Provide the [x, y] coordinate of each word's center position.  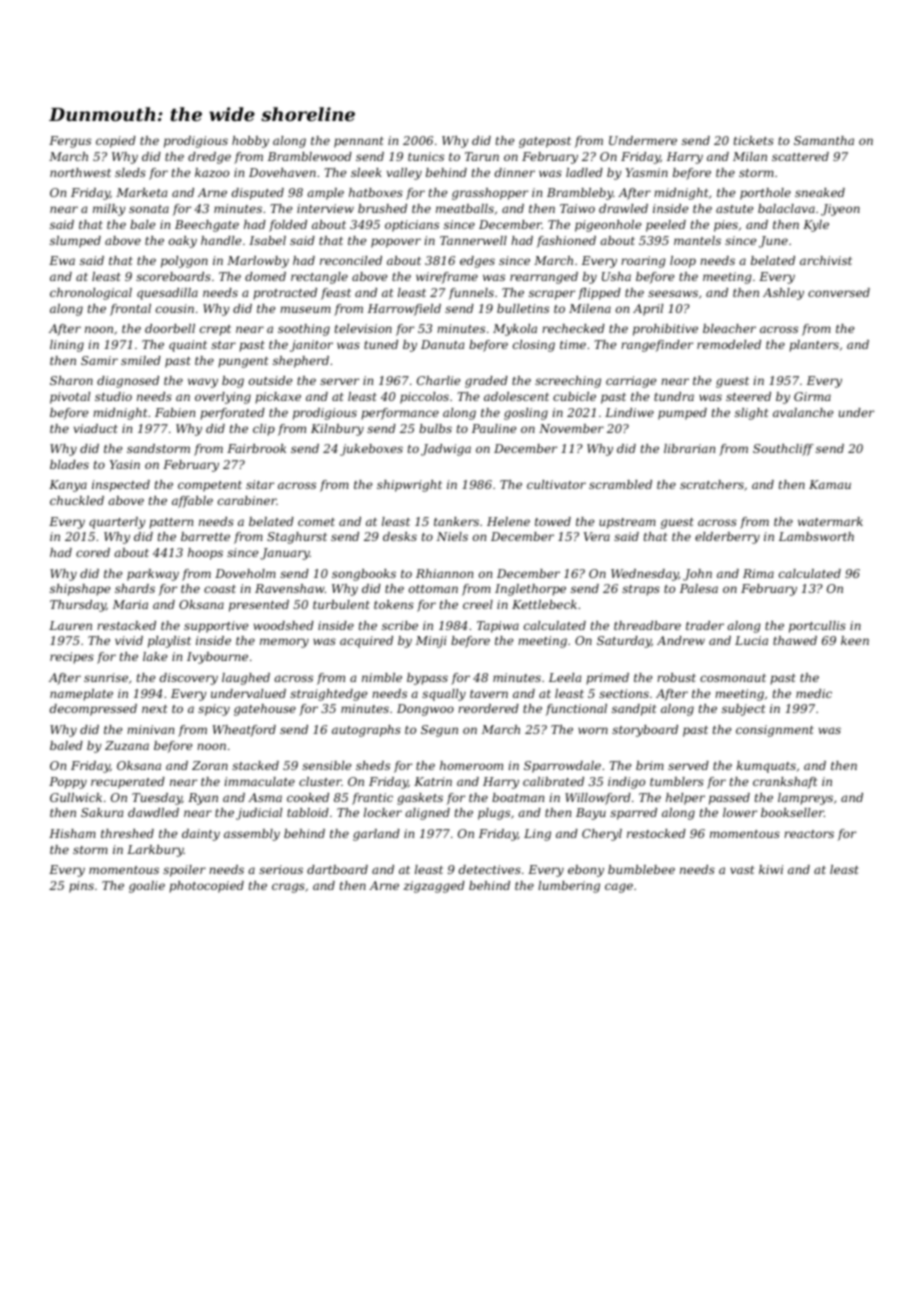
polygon [184, 262]
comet [316, 522]
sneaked [820, 192]
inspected [121, 486]
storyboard [645, 731]
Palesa [699, 588]
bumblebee [641, 869]
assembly [252, 835]
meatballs [465, 208]
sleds [130, 172]
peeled [666, 226]
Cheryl [602, 835]
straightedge [329, 695]
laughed [246, 679]
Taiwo [577, 208]
